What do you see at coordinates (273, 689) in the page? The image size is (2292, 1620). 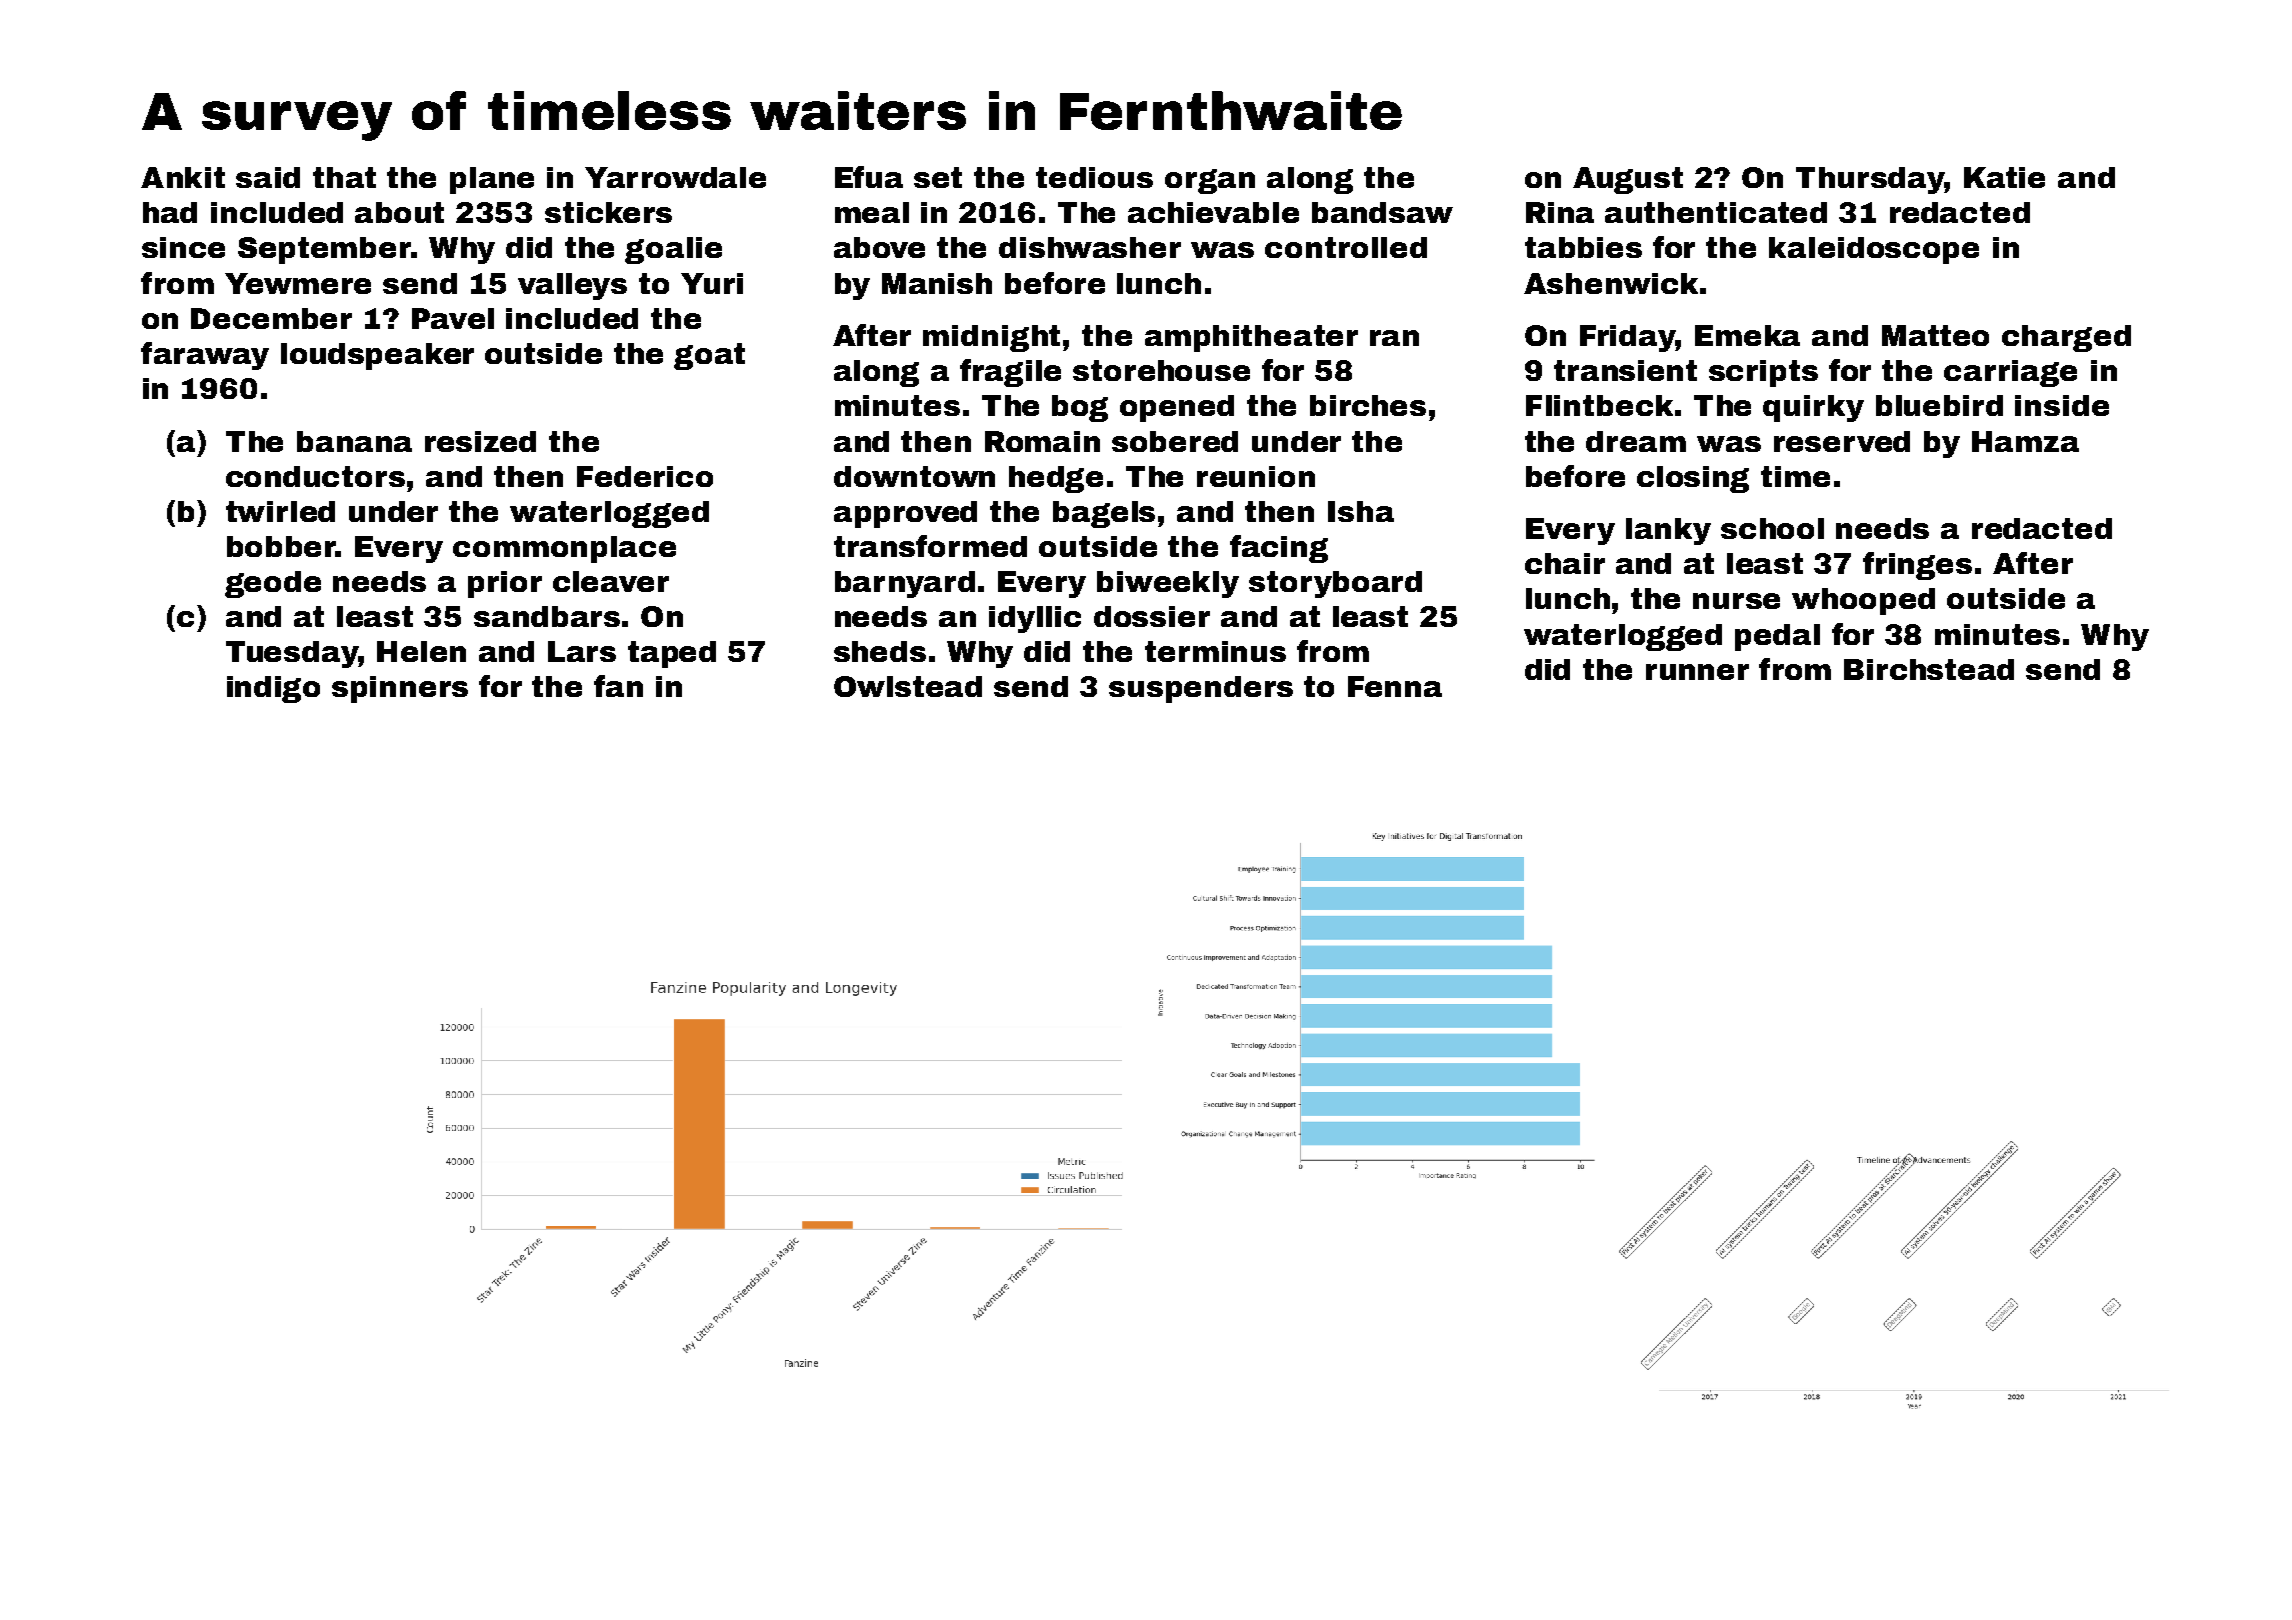 I see `indigo` at bounding box center [273, 689].
